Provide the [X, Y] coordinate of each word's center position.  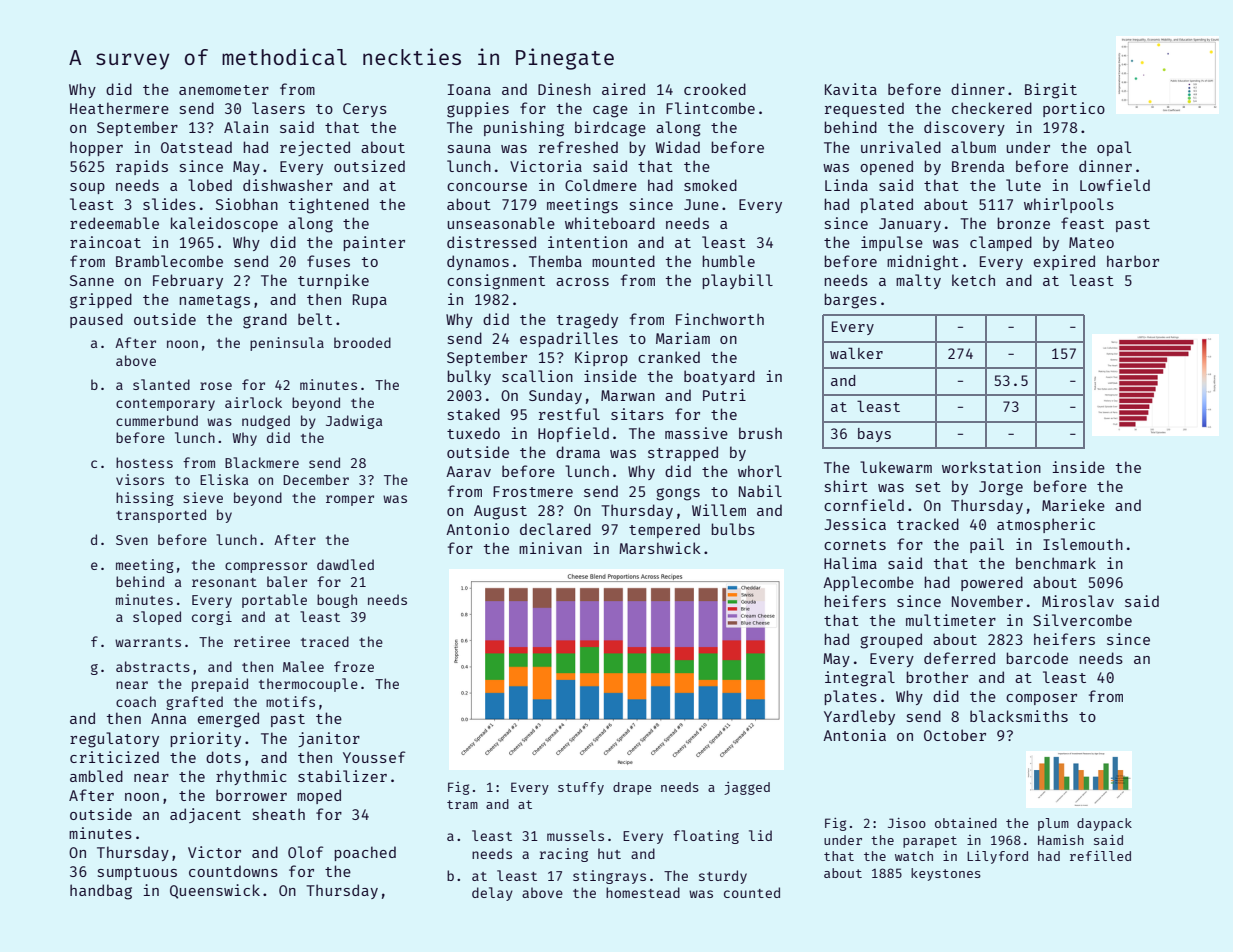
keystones [946, 874]
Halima [850, 563]
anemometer [224, 90]
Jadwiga [354, 422]
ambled [96, 776]
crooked [715, 89]
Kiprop [601, 358]
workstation [991, 467]
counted [752, 892]
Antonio [477, 529]
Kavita [851, 89]
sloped [157, 618]
